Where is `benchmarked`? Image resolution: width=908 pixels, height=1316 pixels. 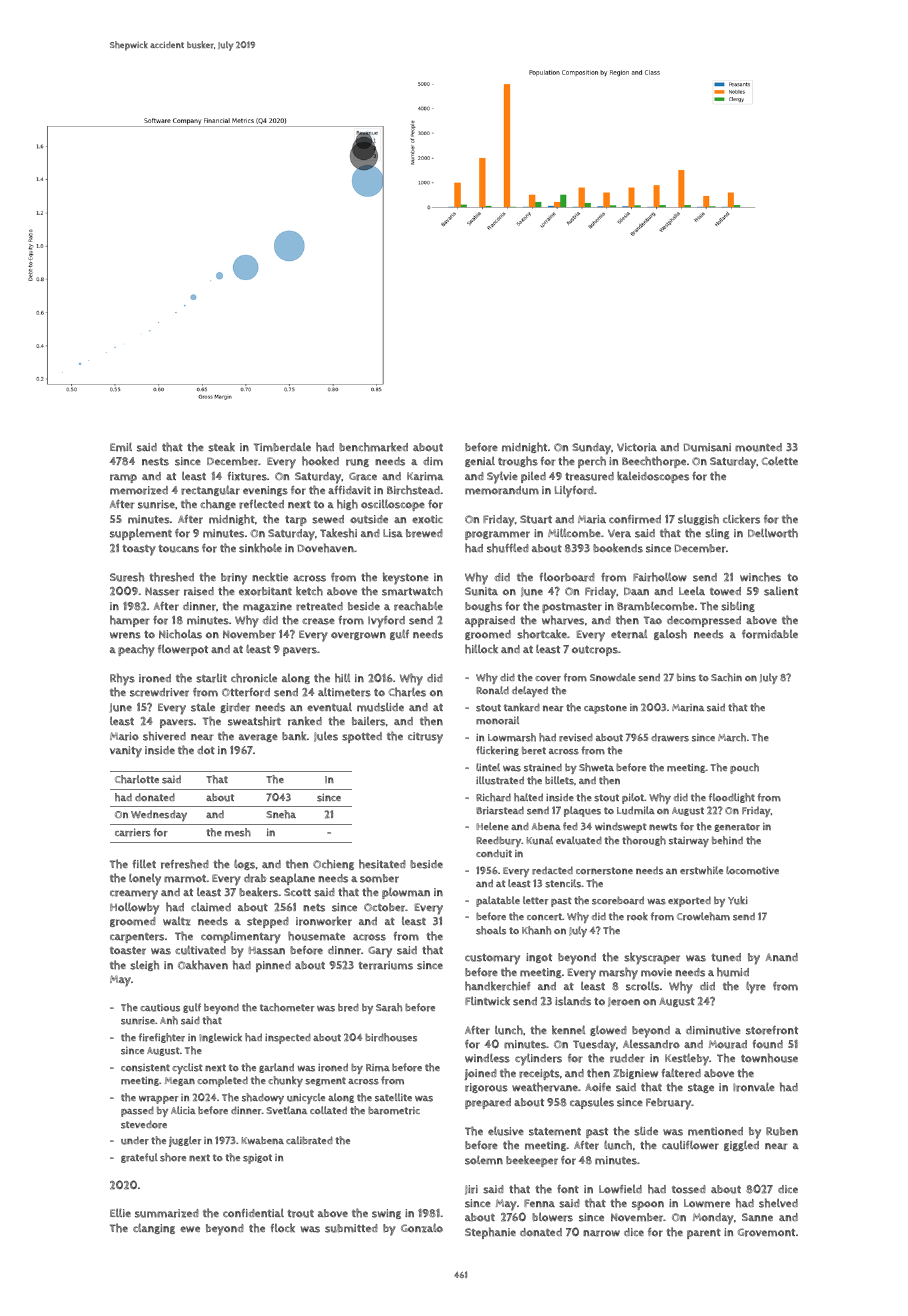
benchmarked is located at coordinates (373, 447).
